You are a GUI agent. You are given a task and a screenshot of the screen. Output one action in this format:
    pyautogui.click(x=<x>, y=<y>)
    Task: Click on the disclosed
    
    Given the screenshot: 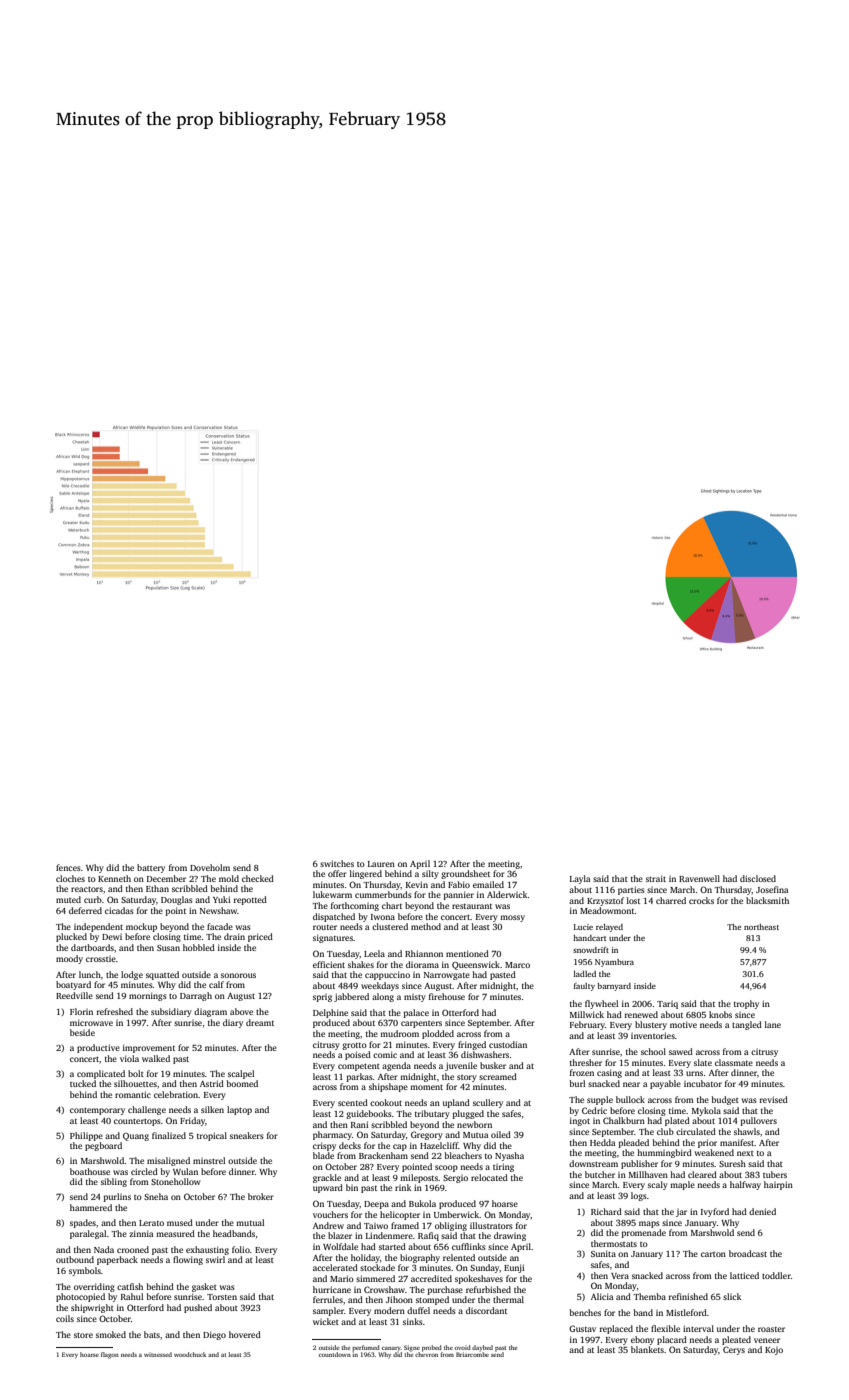 What is the action you would take?
    pyautogui.click(x=758, y=878)
